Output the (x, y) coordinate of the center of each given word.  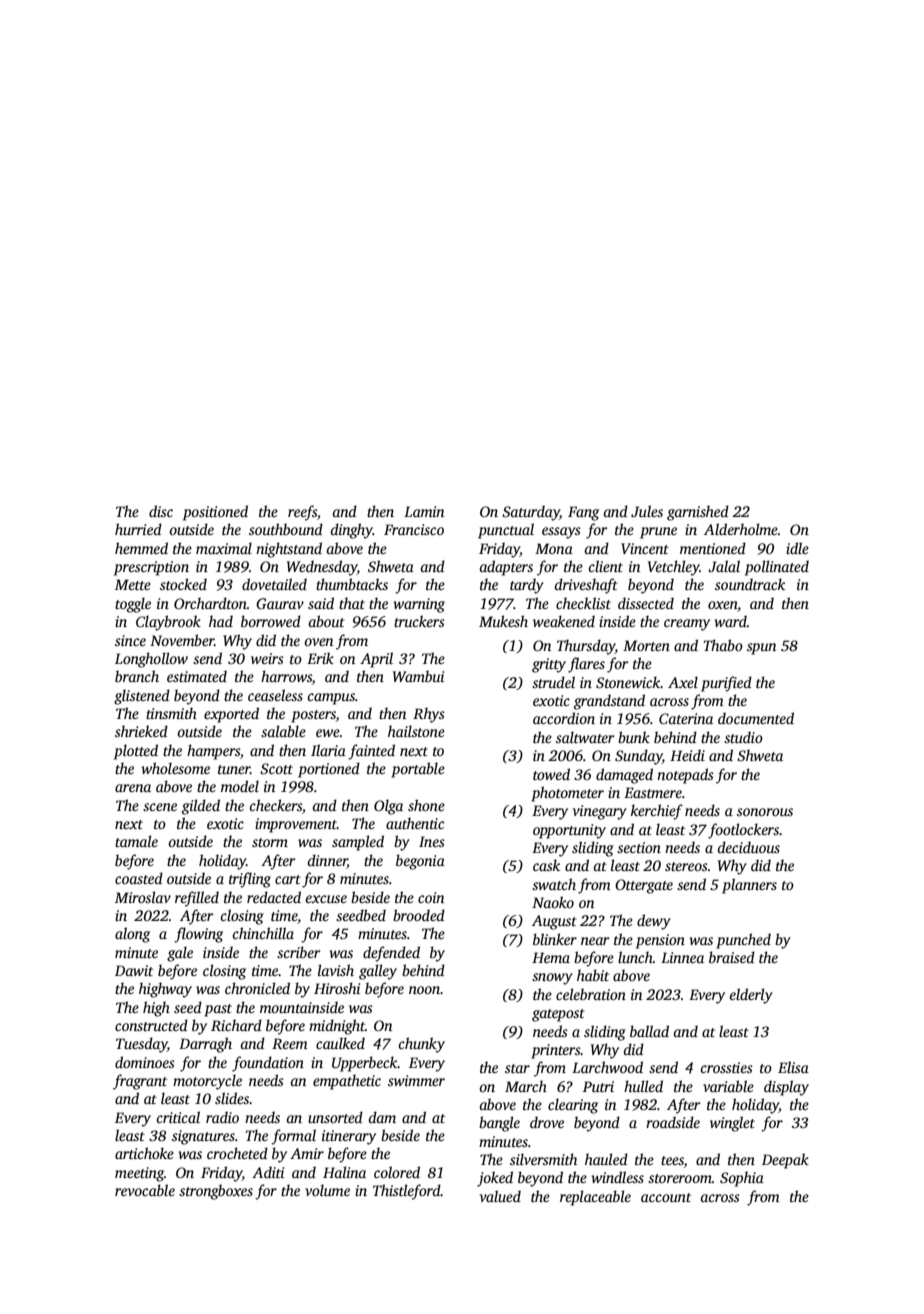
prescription (151, 568)
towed (551, 774)
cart (288, 879)
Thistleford (407, 1192)
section (639, 847)
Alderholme (741, 529)
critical (178, 1117)
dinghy (352, 531)
